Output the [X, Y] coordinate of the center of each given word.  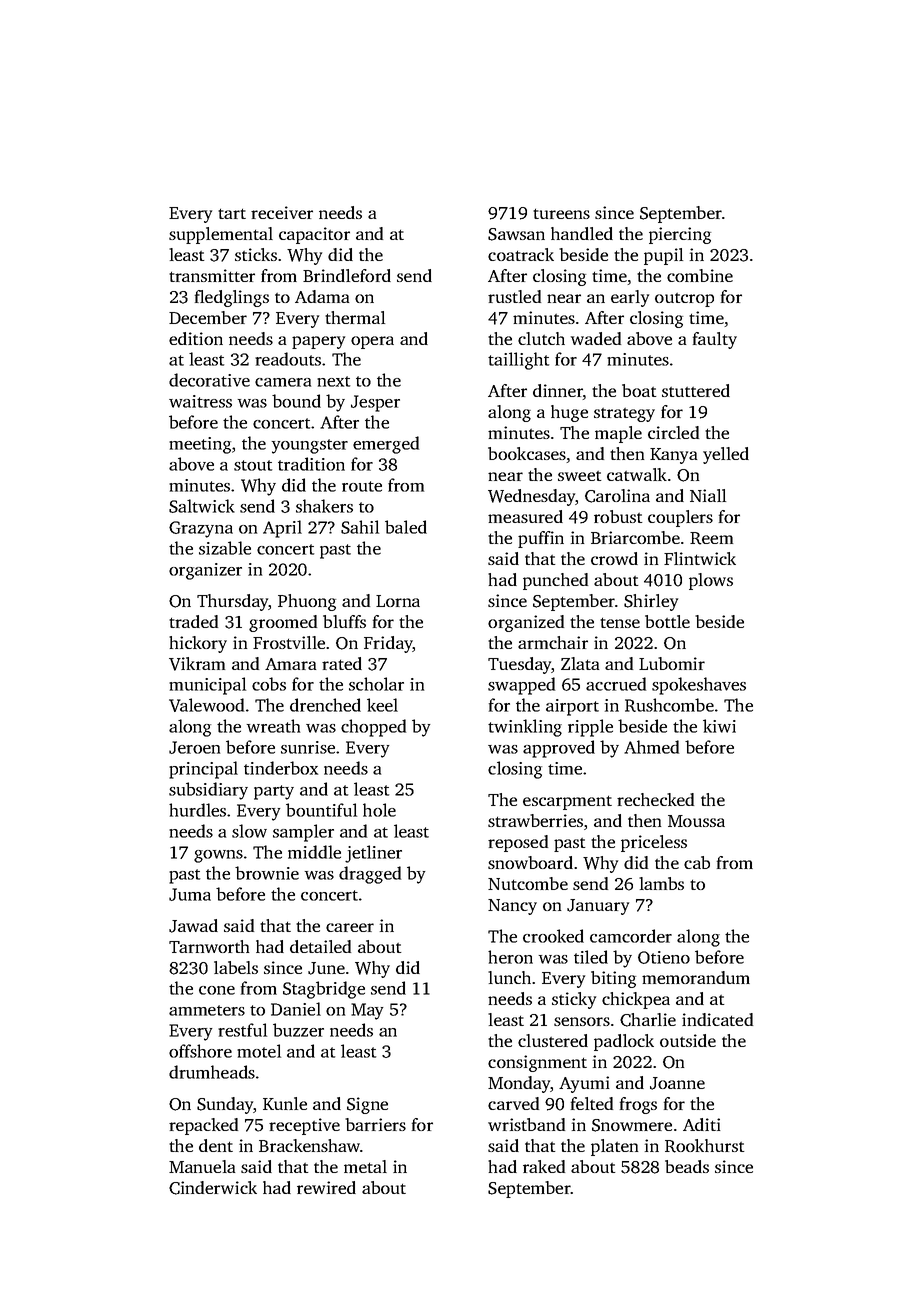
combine [700, 275]
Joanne [677, 1083]
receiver [282, 212]
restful [242, 1030]
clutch [541, 338]
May [367, 1011]
